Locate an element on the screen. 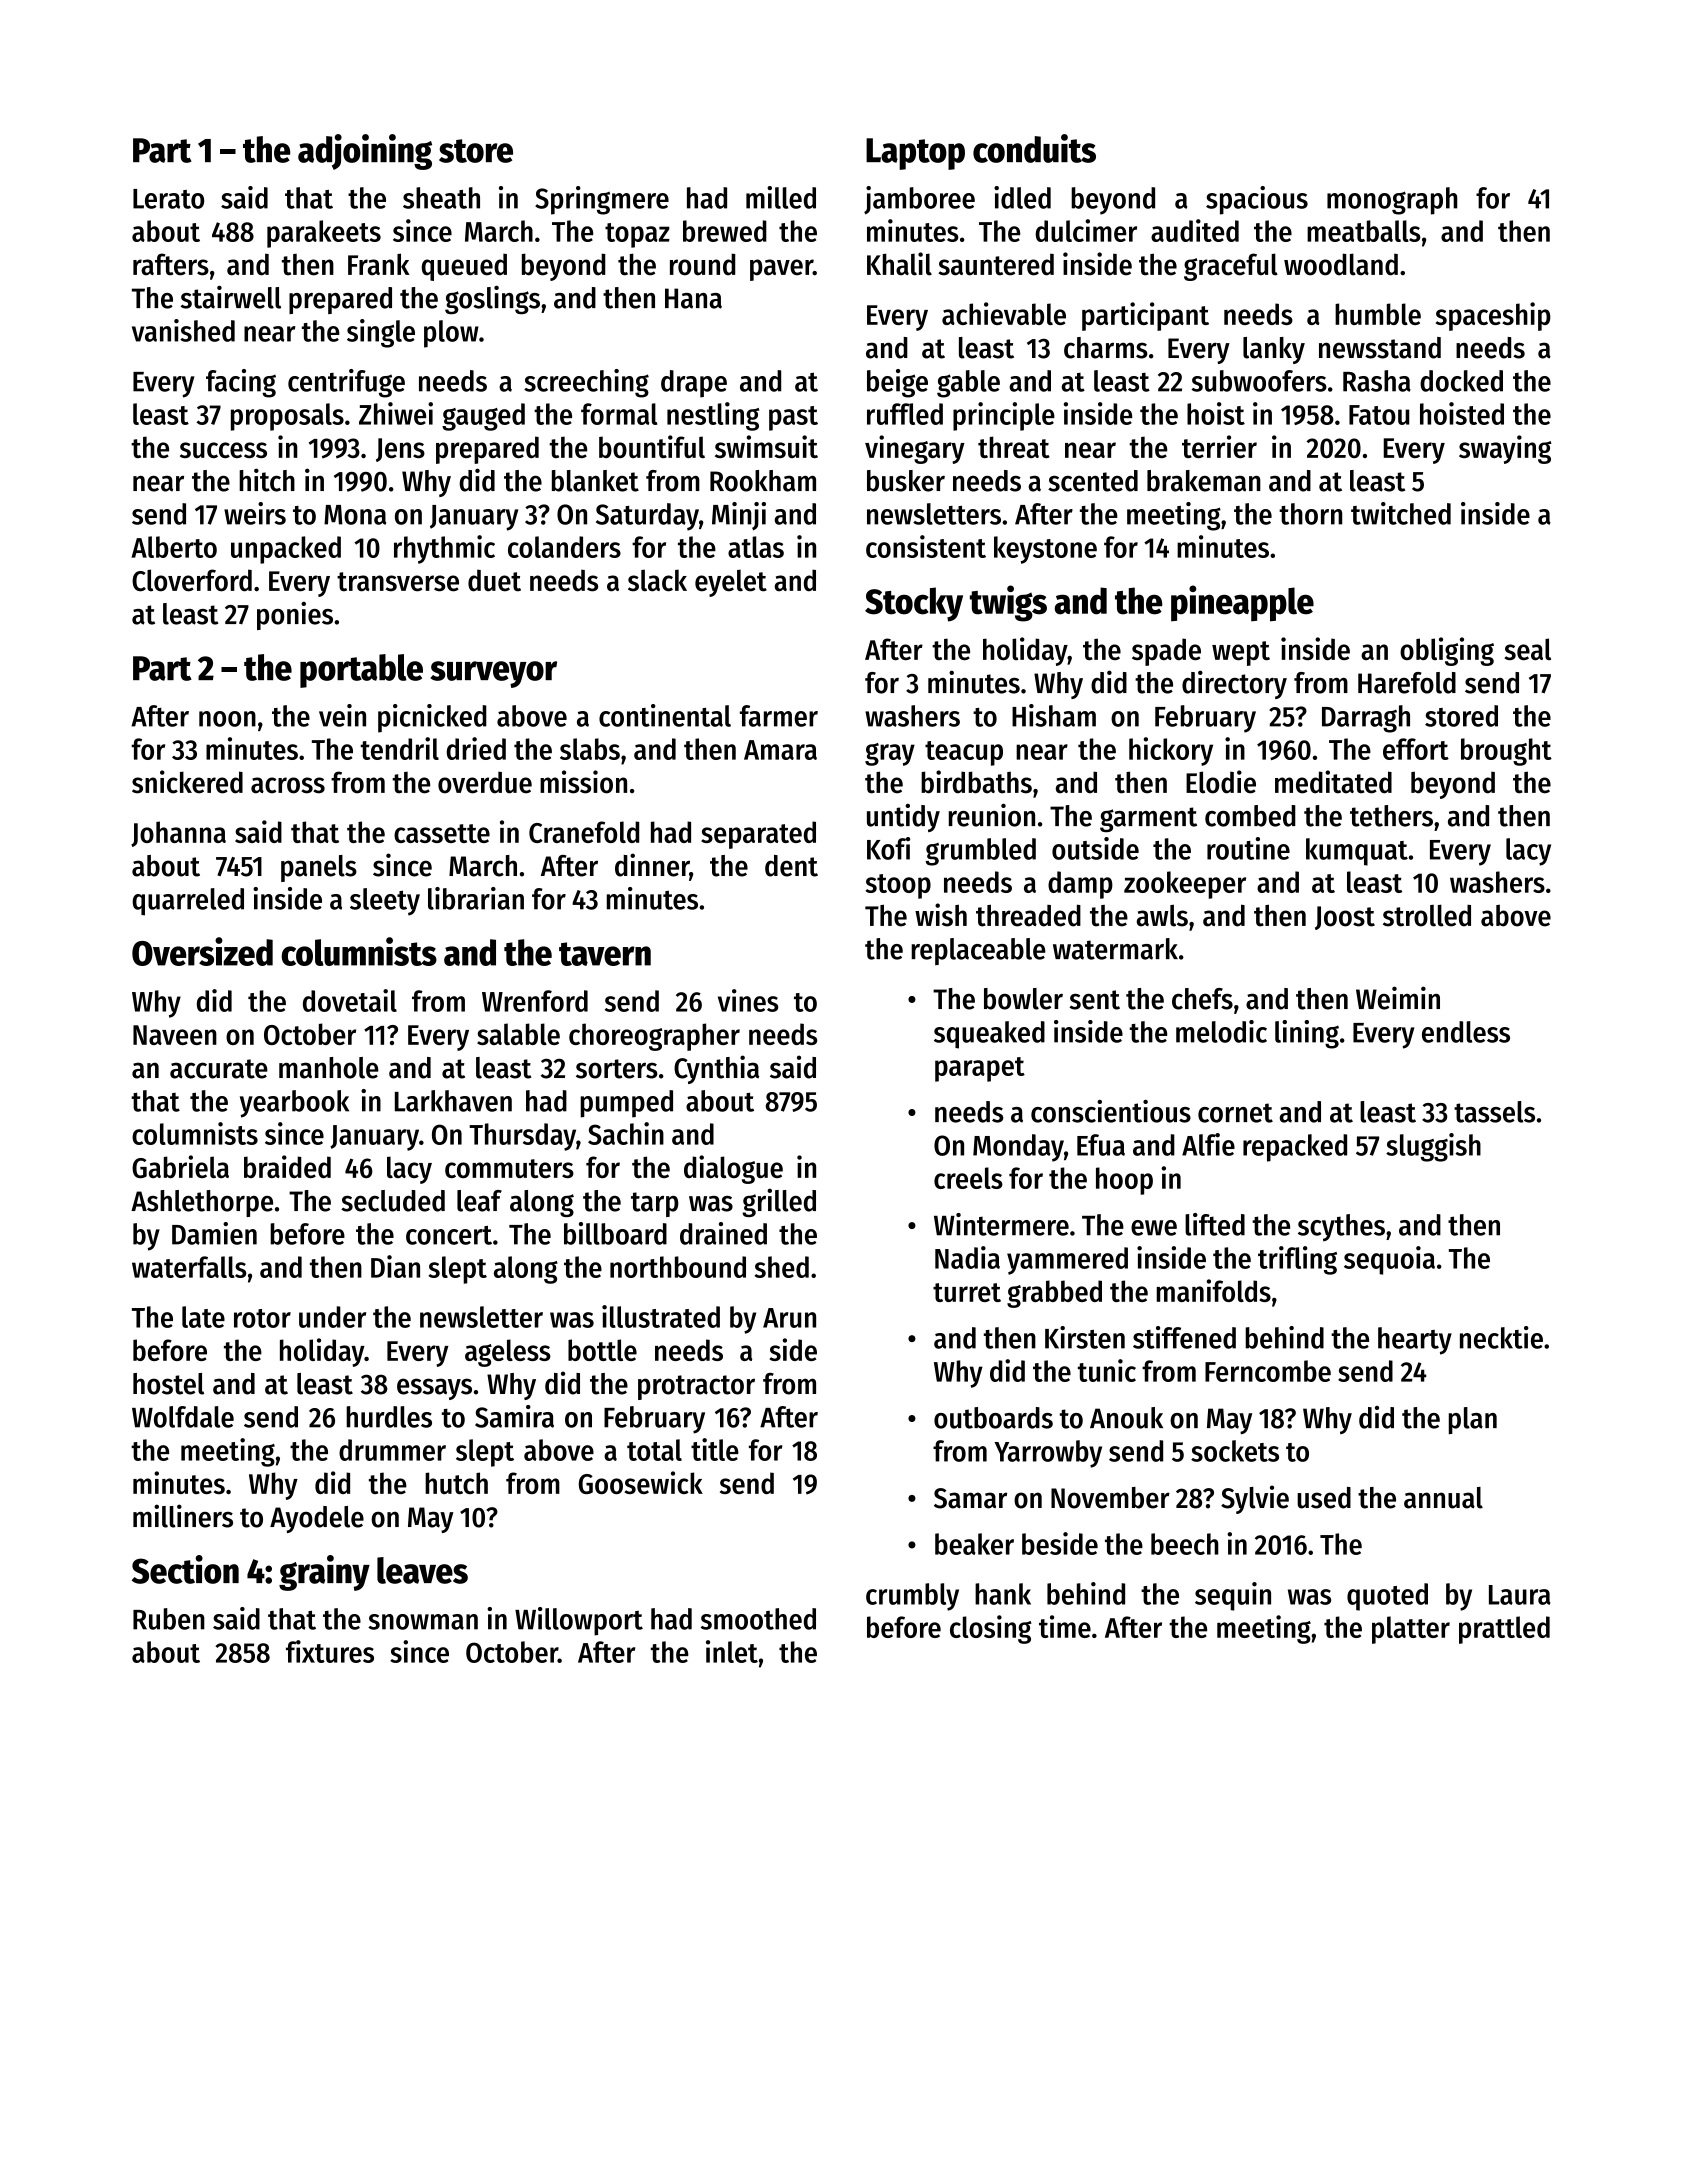  eyelet is located at coordinates (731, 583).
